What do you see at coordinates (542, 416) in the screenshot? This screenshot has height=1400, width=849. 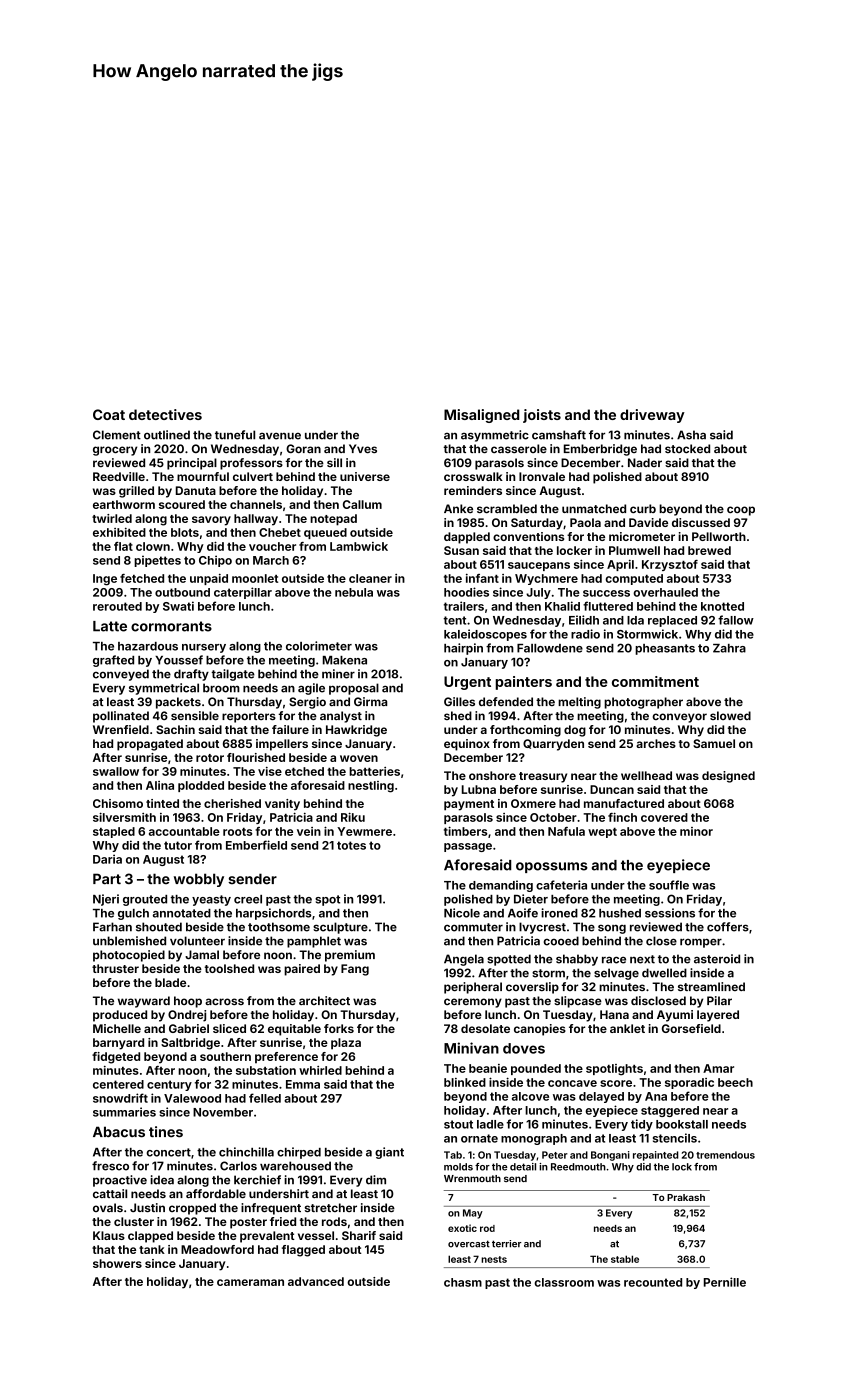 I see `joists` at bounding box center [542, 416].
